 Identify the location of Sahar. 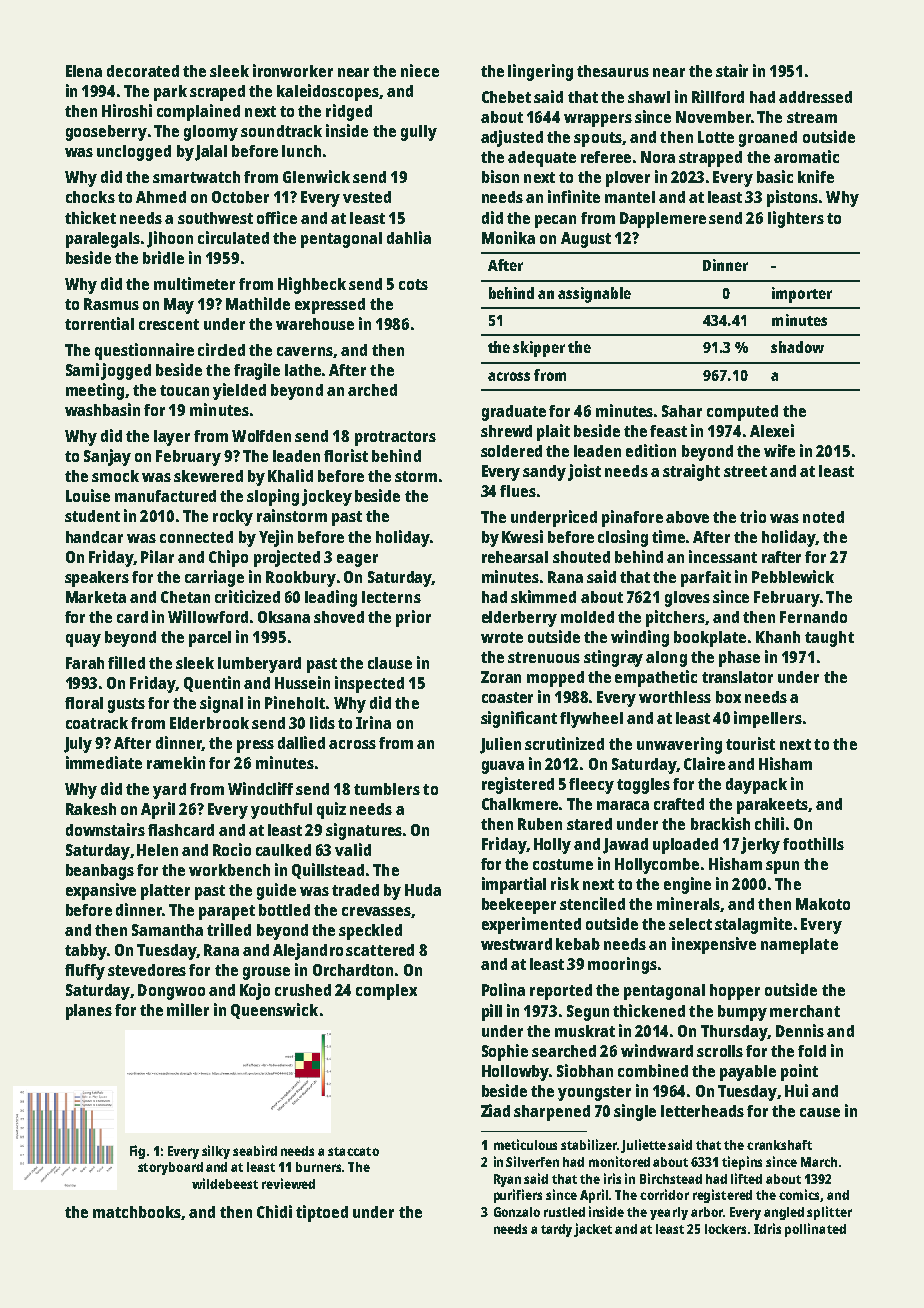
(682, 411).
